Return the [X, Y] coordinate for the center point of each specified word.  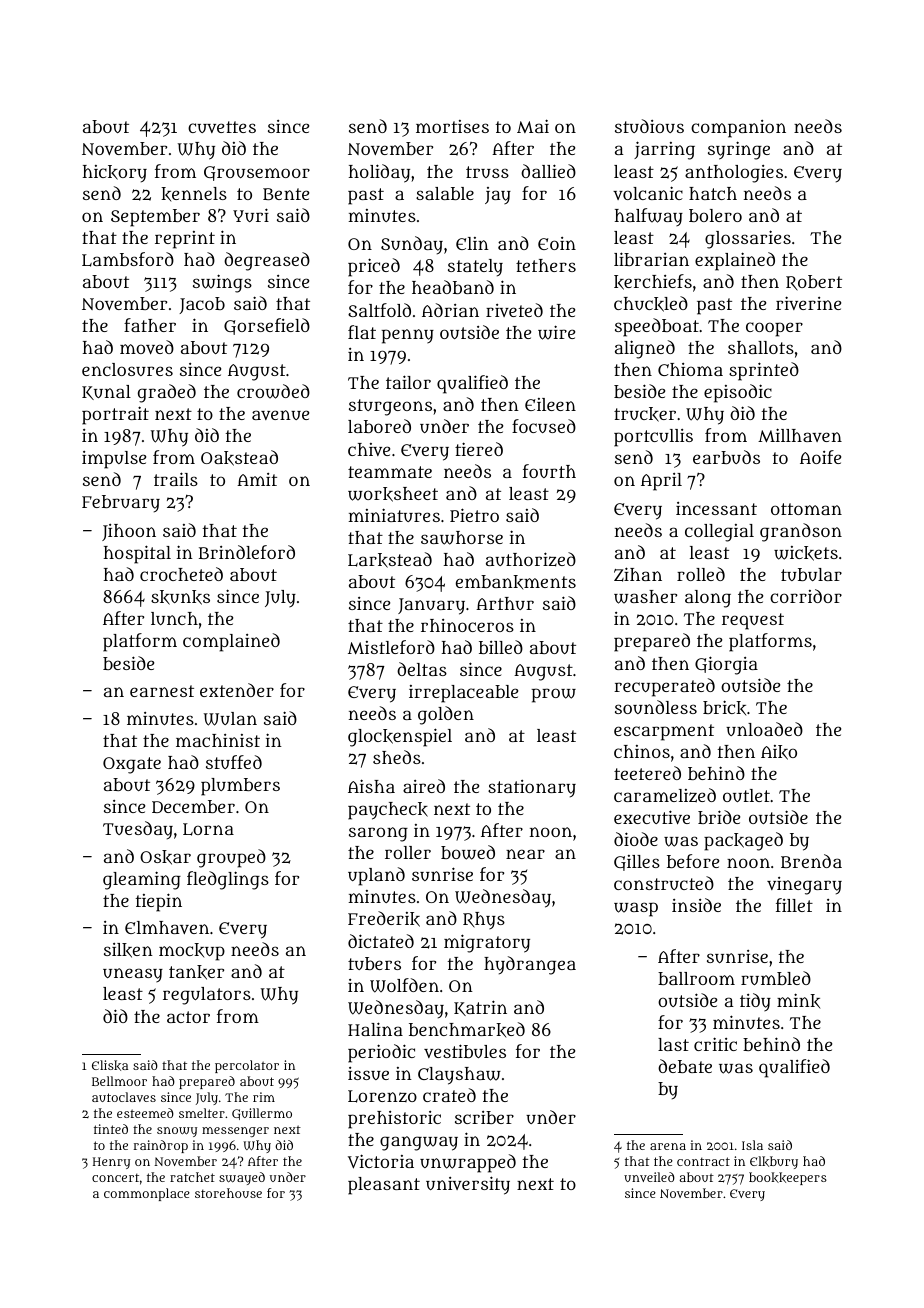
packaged [743, 841]
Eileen [550, 404]
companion [738, 129]
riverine [808, 303]
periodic [381, 1053]
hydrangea [530, 965]
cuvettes [222, 127]
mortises [452, 126]
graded [167, 393]
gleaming [142, 880]
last [673, 1044]
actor [188, 1017]
